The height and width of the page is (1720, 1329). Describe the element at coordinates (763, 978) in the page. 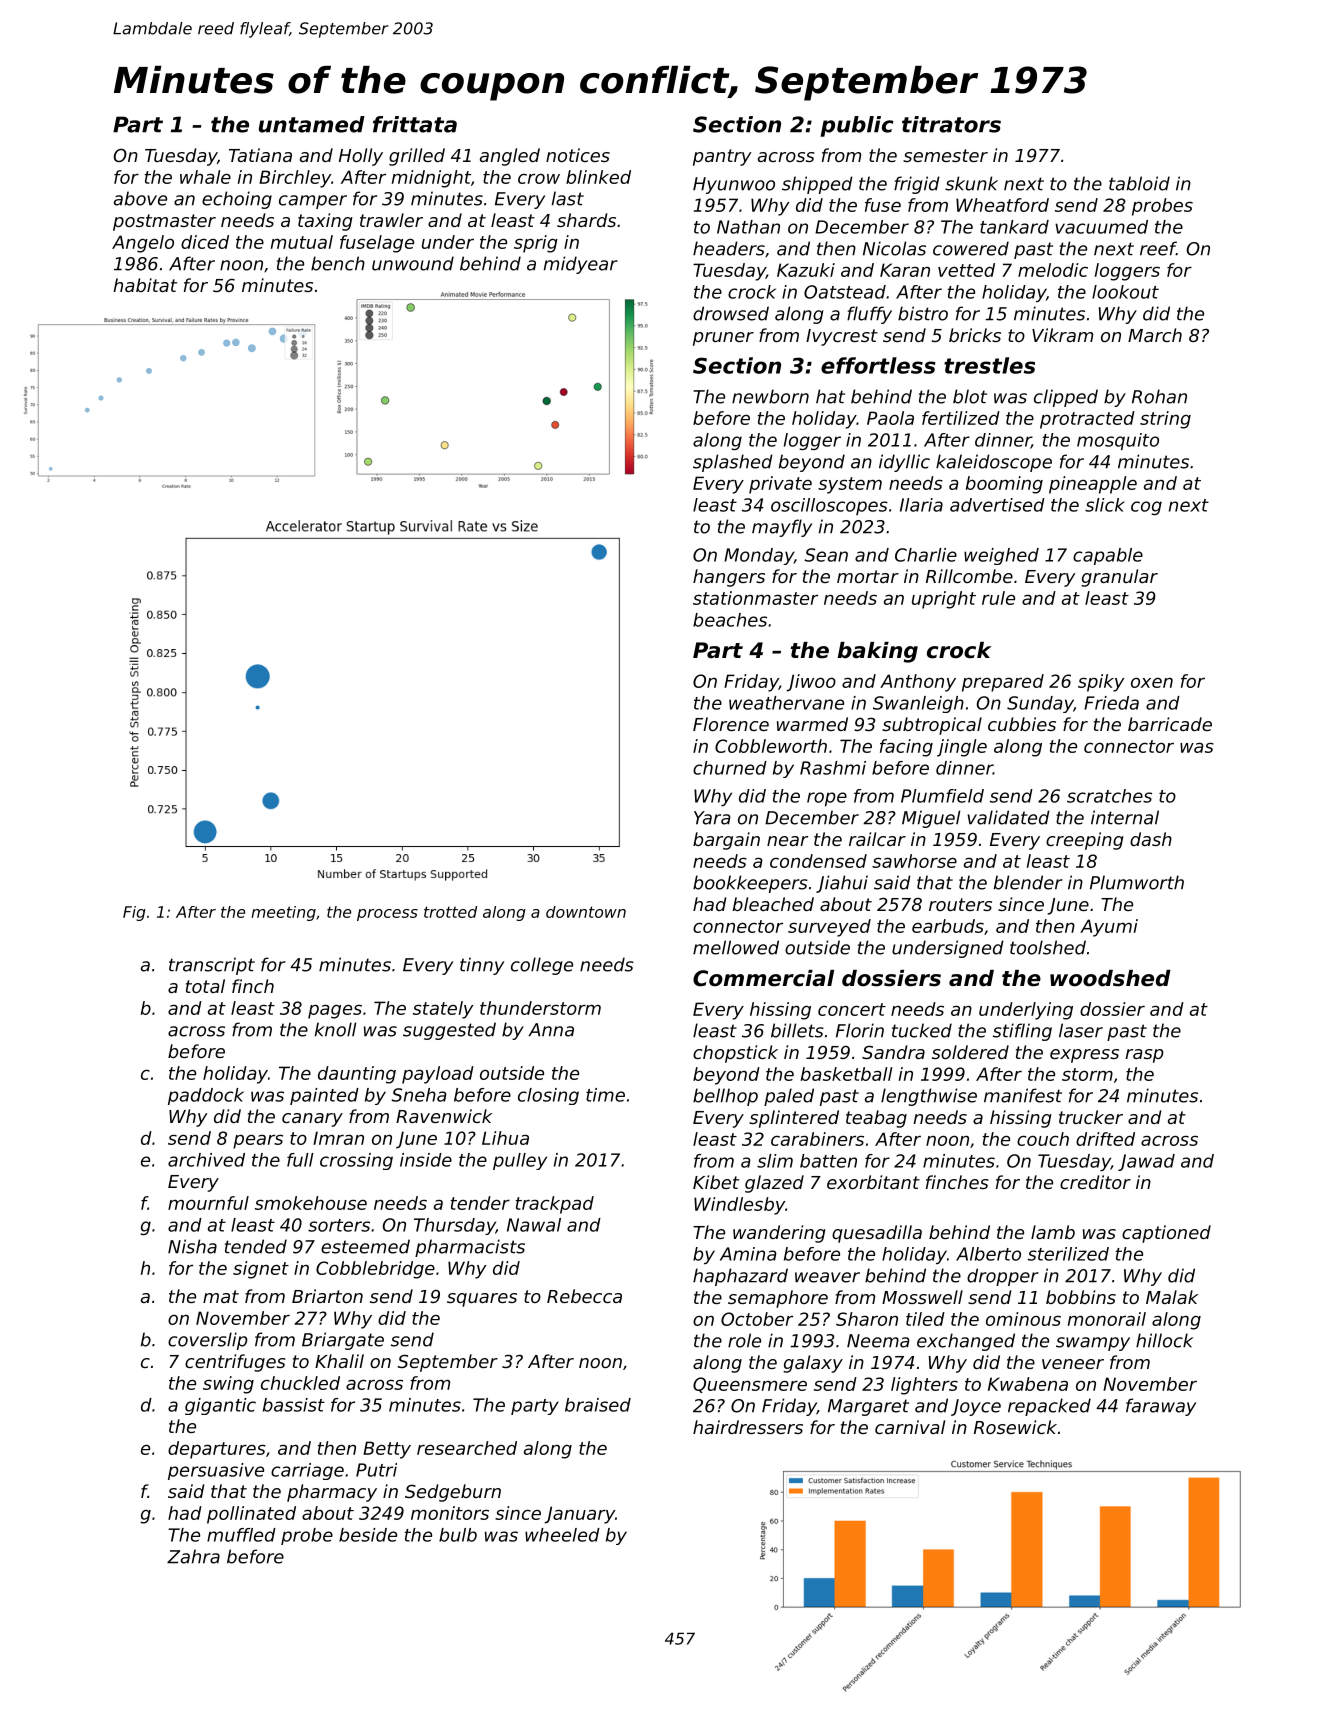

I see `Commercial` at that location.
